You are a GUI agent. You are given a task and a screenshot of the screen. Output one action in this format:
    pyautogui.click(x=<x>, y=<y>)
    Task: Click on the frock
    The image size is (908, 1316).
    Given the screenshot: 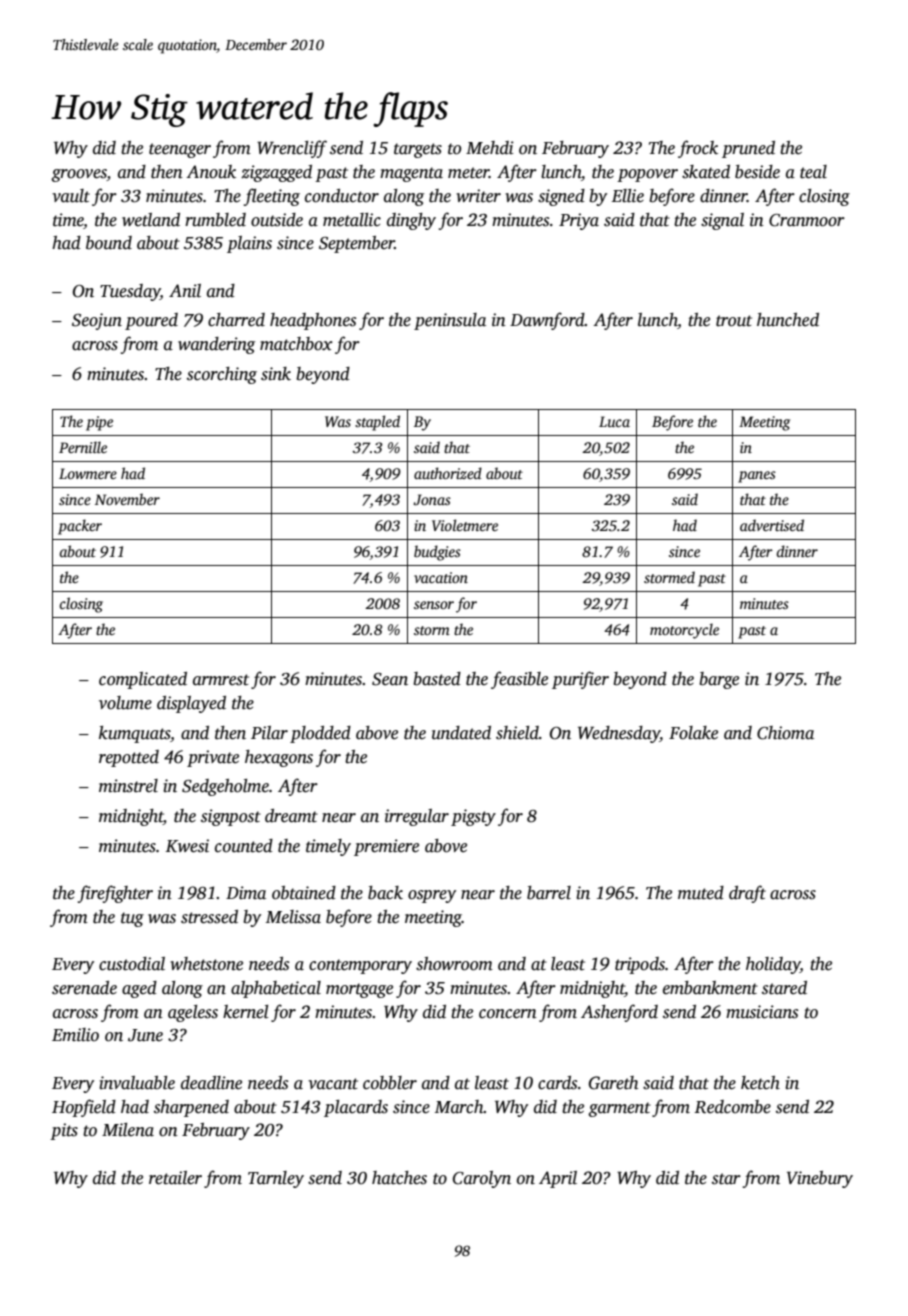 What is the action you would take?
    pyautogui.click(x=698, y=149)
